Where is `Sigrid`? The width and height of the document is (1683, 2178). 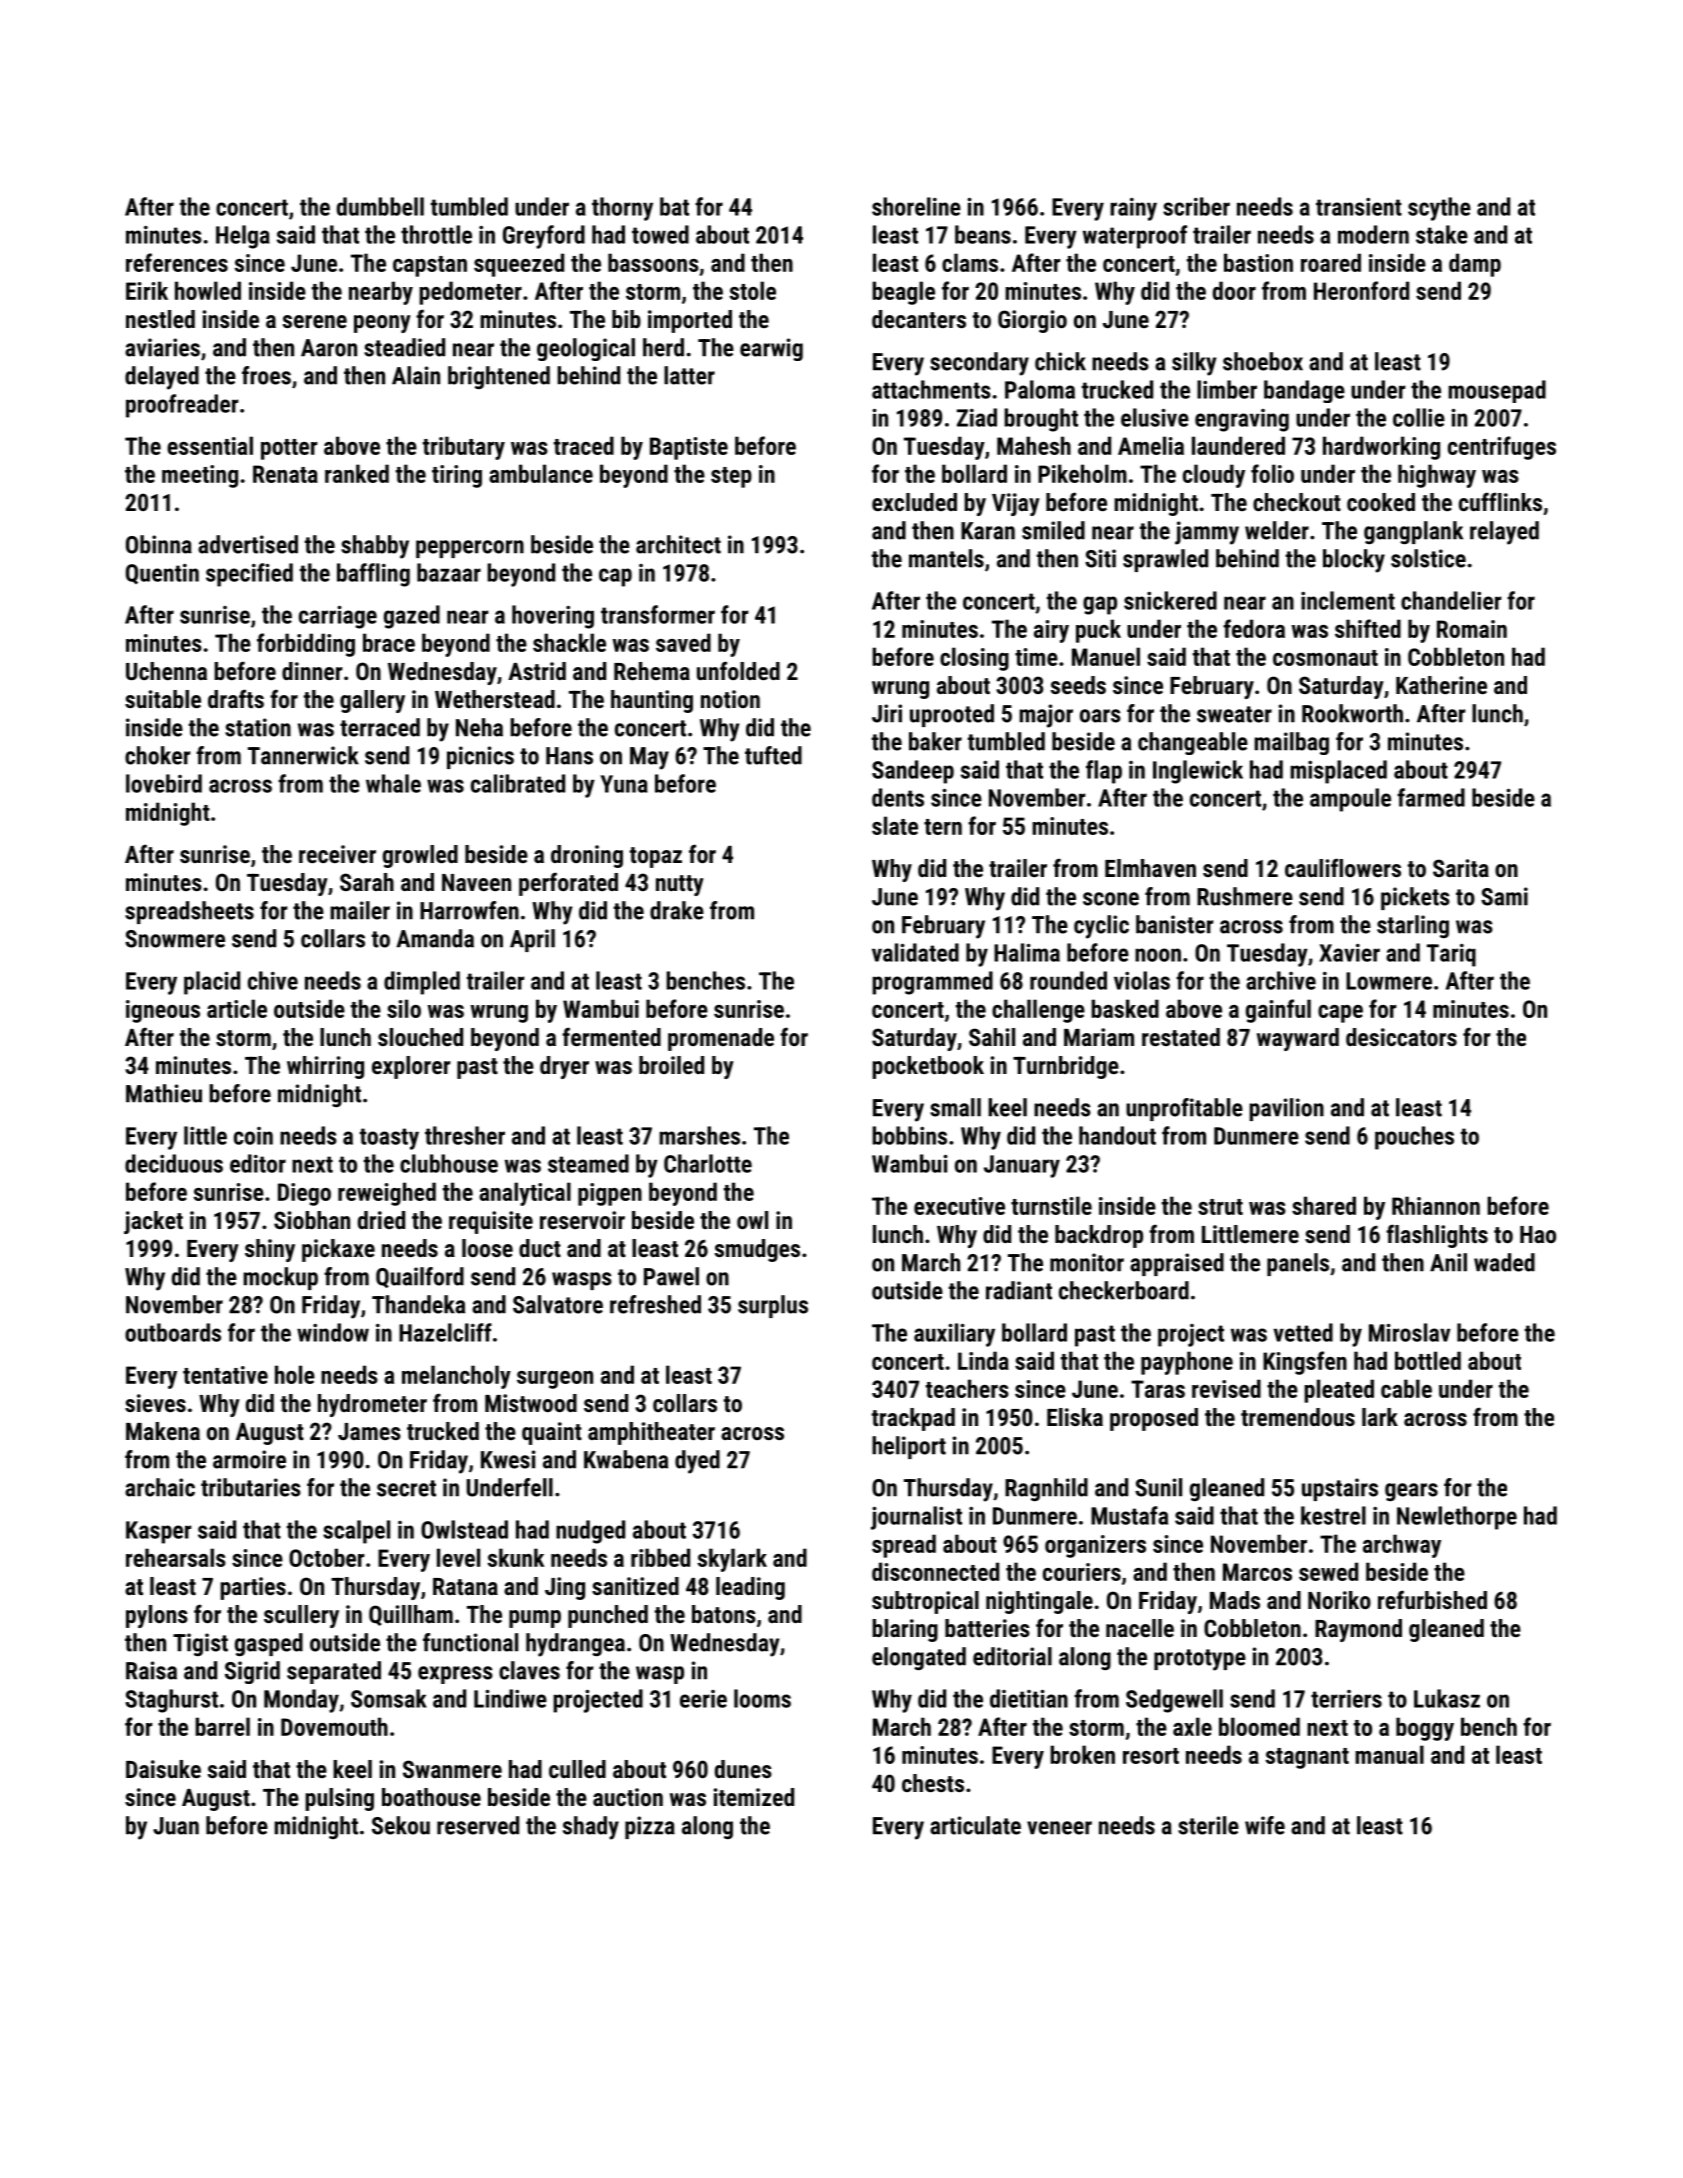
Sigrid is located at coordinates (252, 1672).
